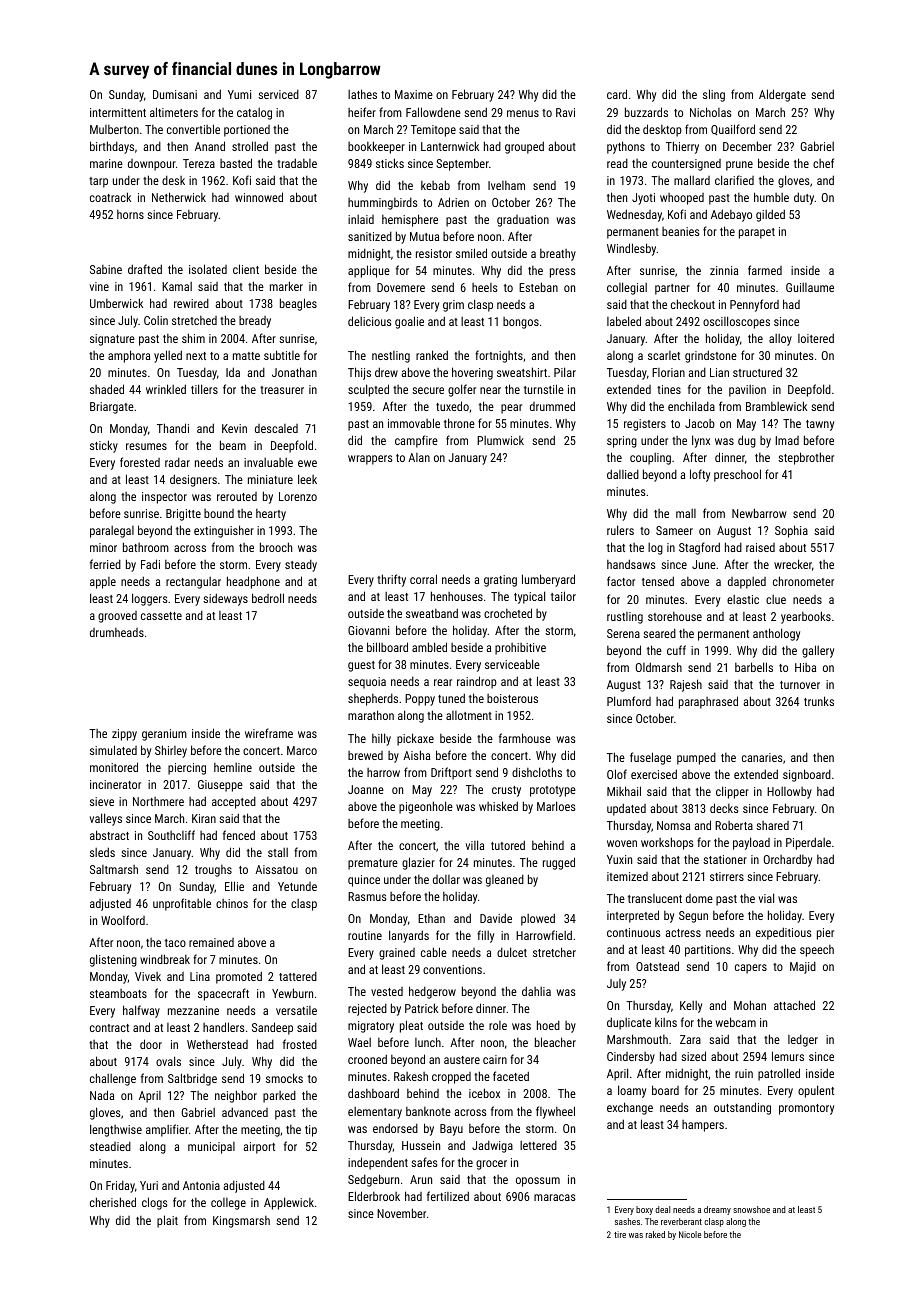 The width and height of the document is (924, 1308). I want to click on cuff, so click(676, 650).
